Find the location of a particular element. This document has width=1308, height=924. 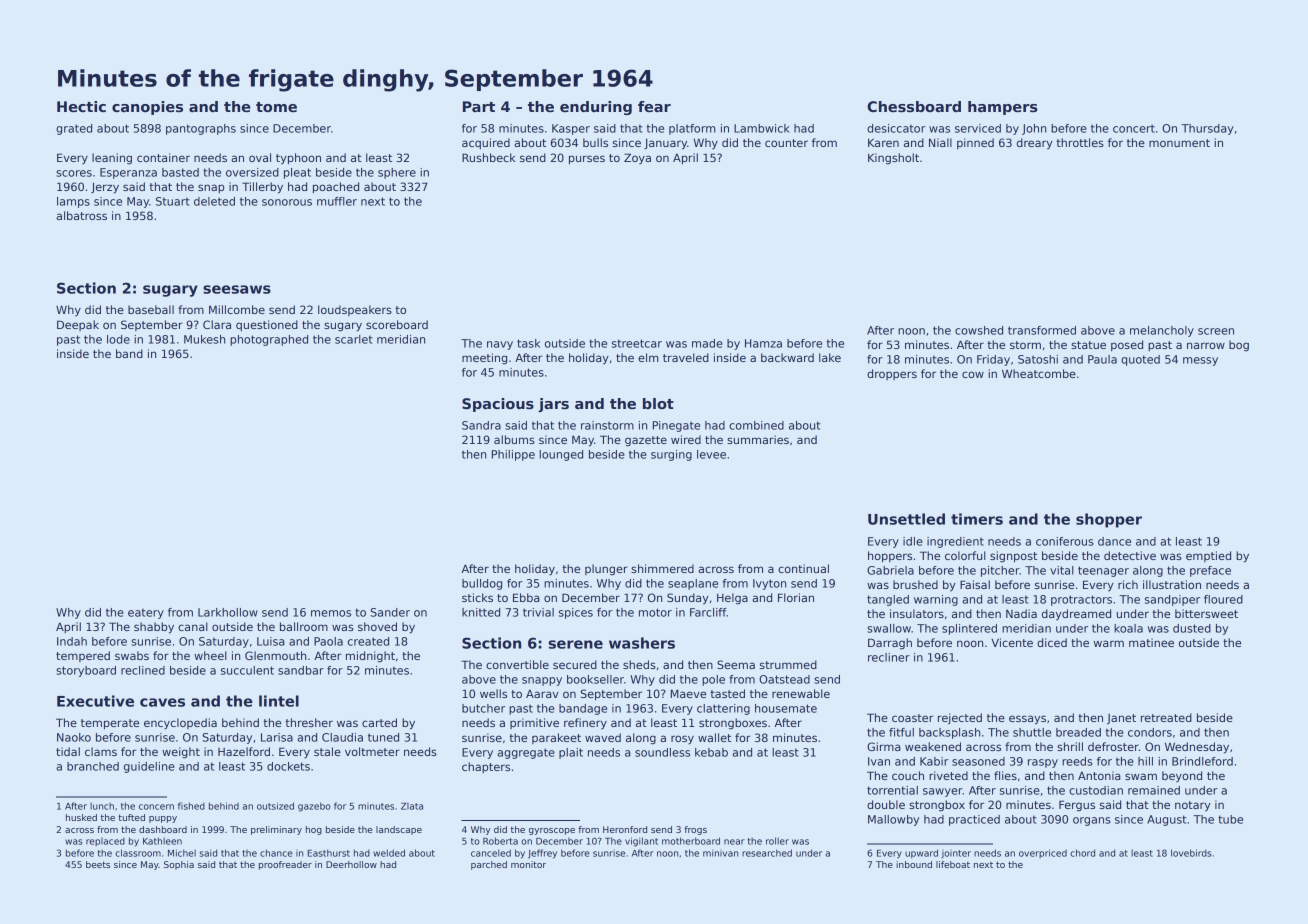

memos is located at coordinates (331, 613).
